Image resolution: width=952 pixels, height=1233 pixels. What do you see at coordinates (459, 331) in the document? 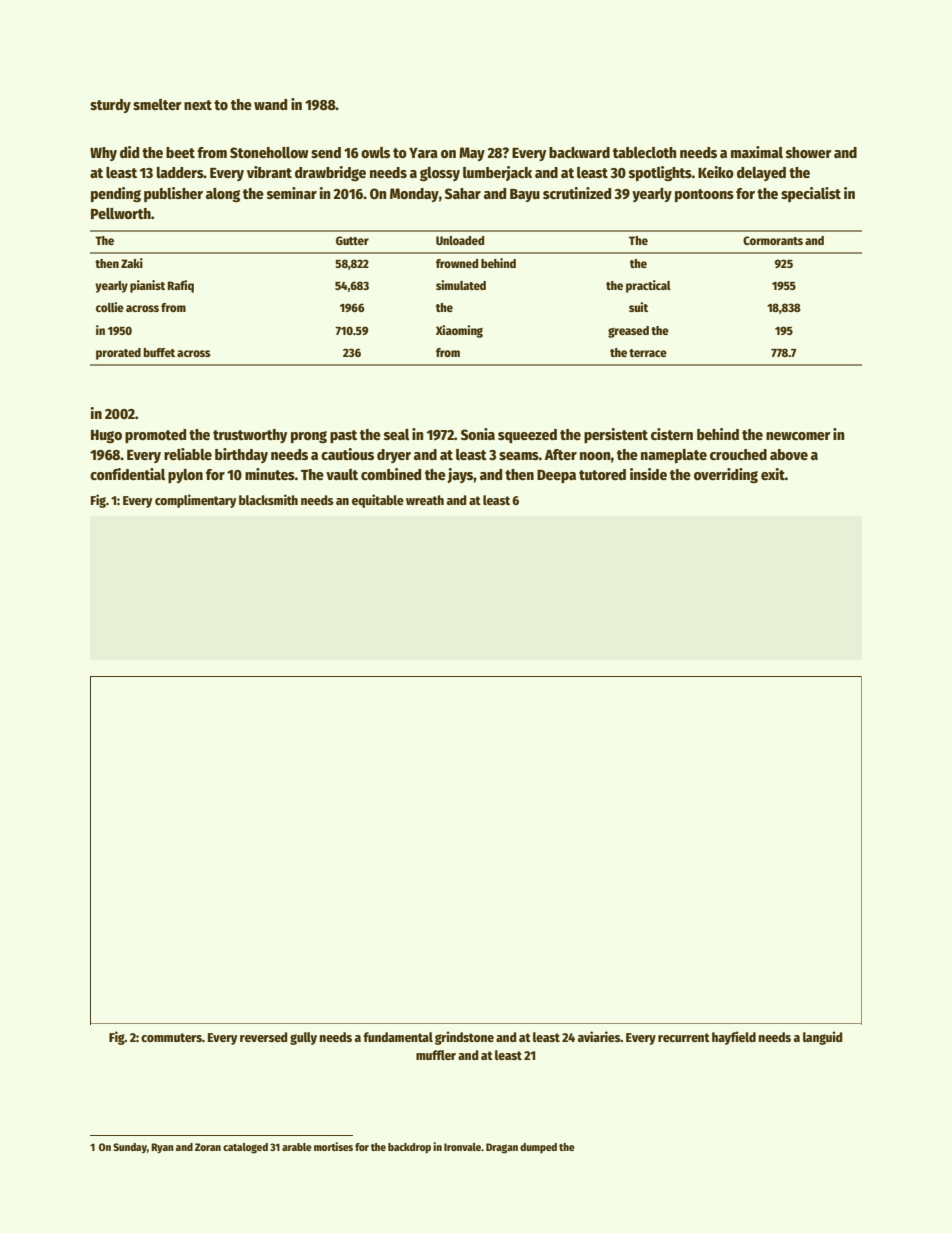
I see `Xiaoming` at bounding box center [459, 331].
